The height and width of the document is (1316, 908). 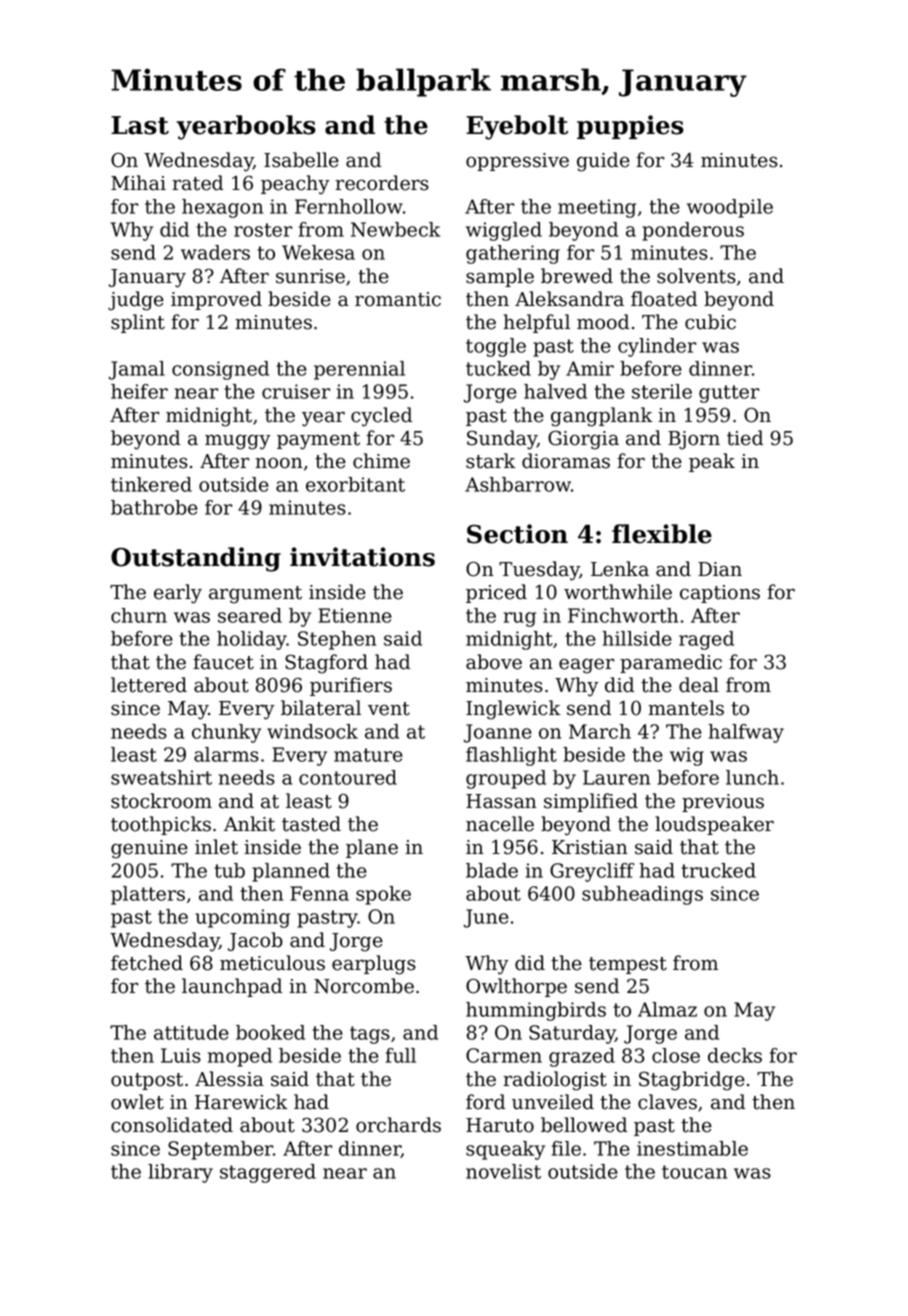 What do you see at coordinates (268, 1173) in the document?
I see `staggered` at bounding box center [268, 1173].
